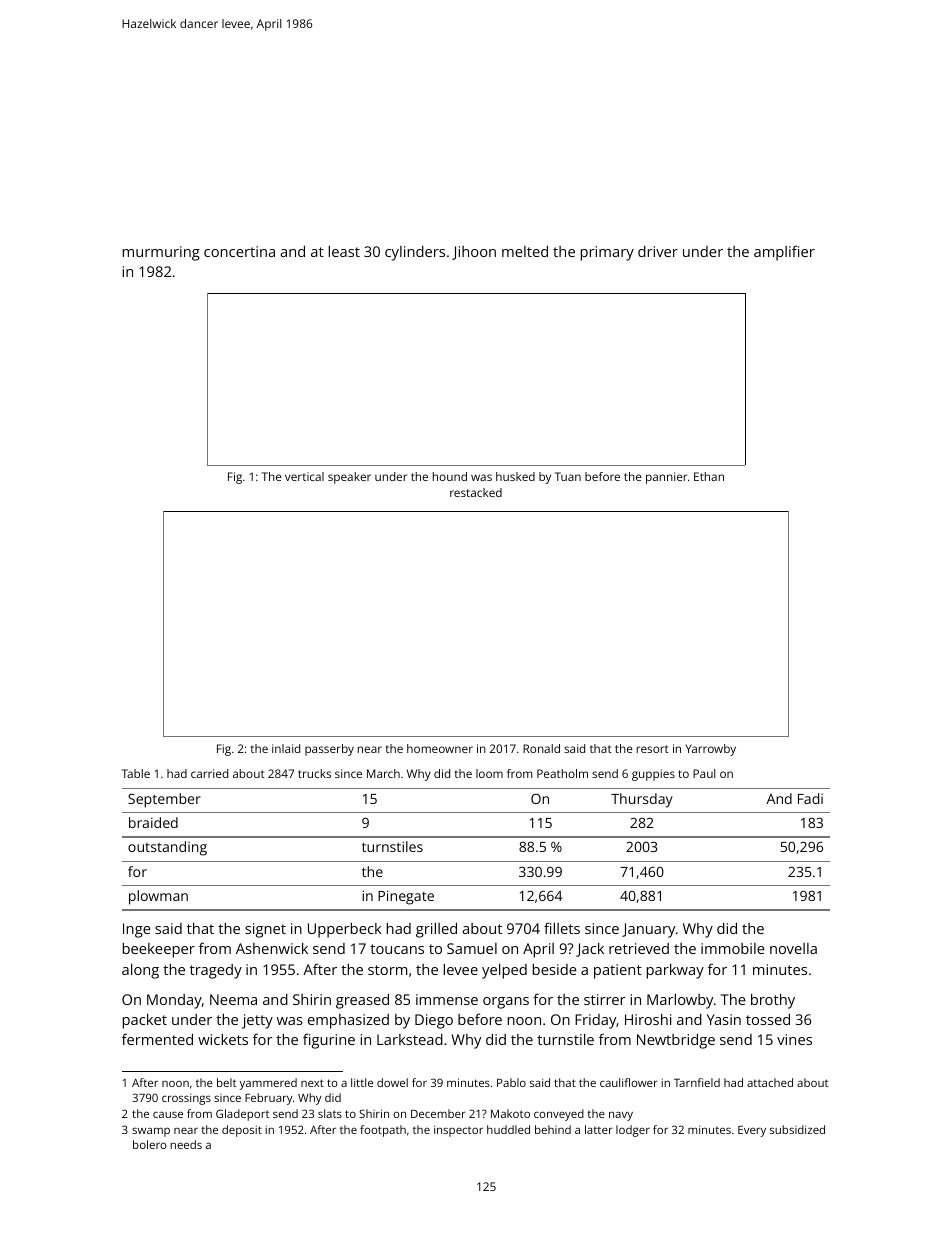  What do you see at coordinates (450, 476) in the document?
I see `hound` at bounding box center [450, 476].
